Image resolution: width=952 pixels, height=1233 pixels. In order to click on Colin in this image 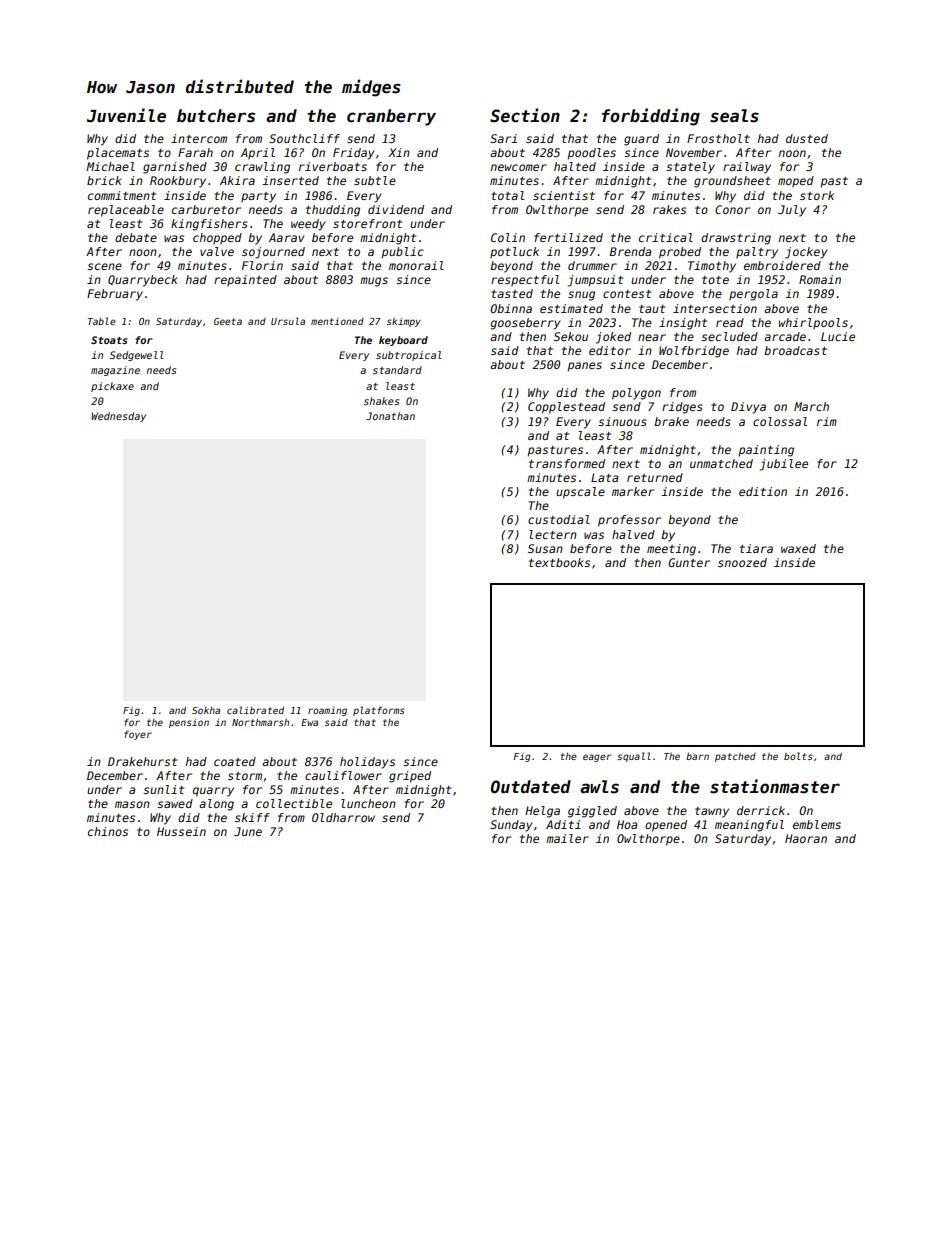, I will do `click(508, 237)`.
